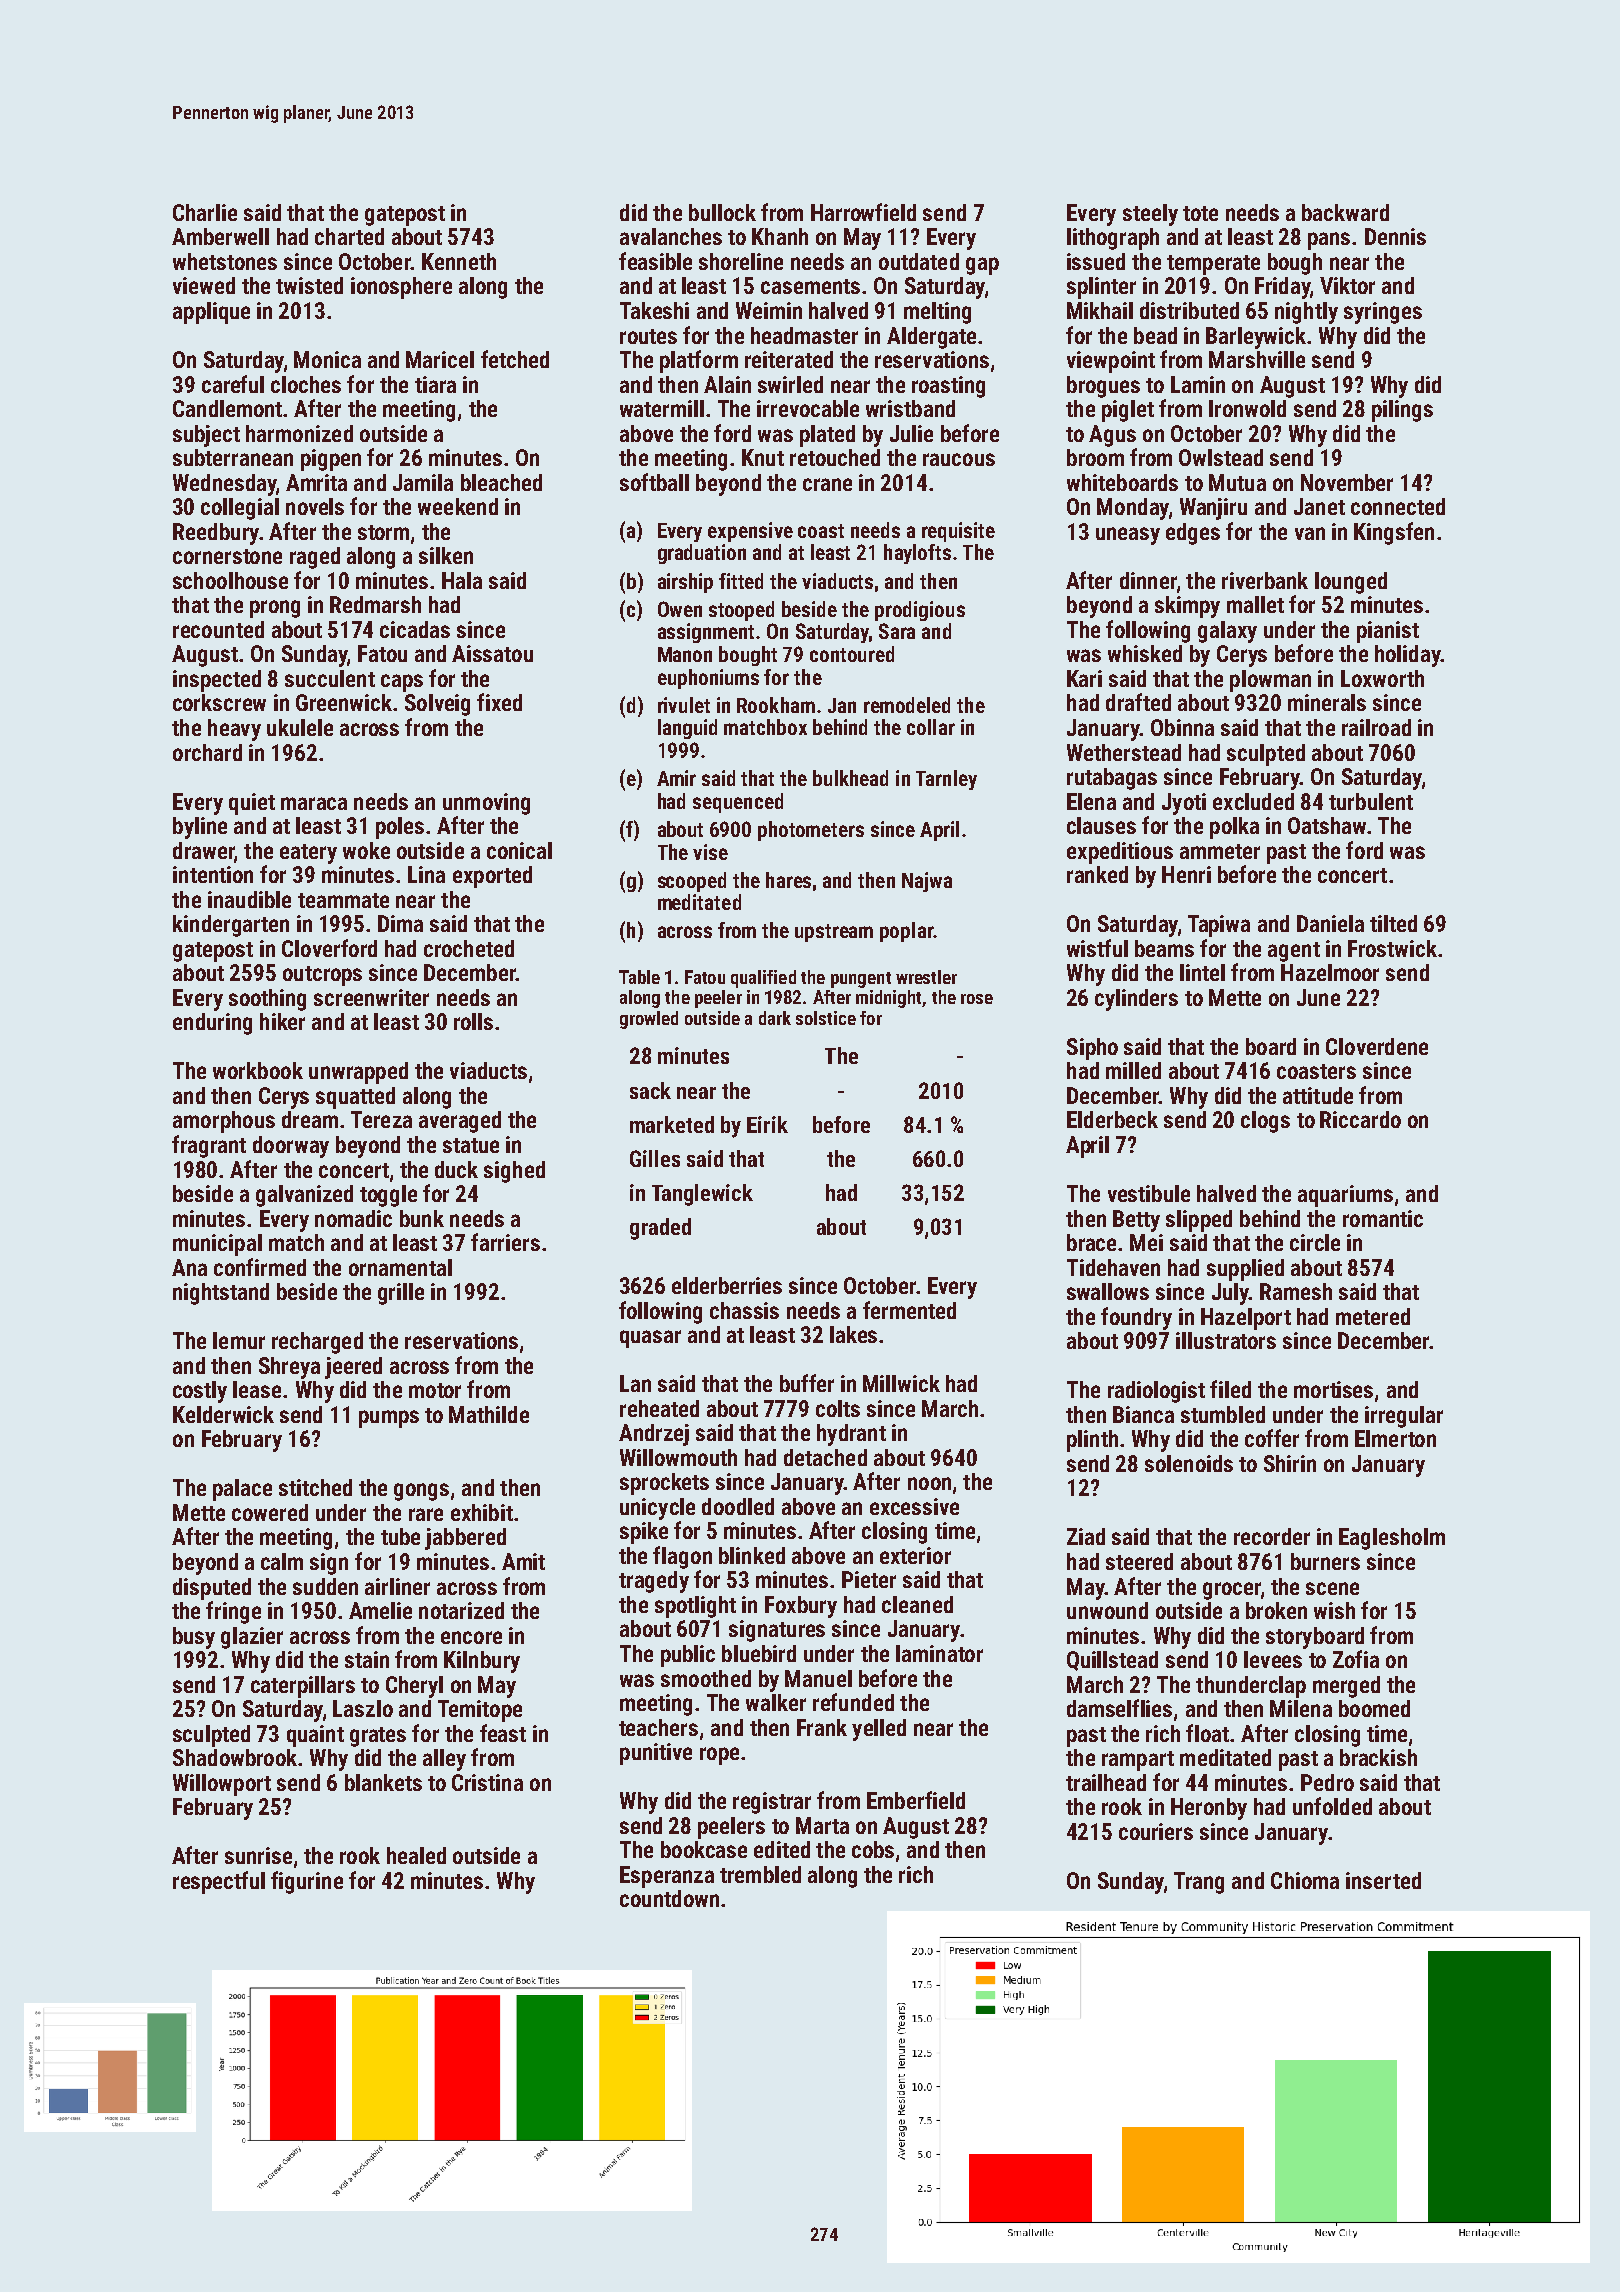 The height and width of the screenshot is (2292, 1620). Describe the element at coordinates (400, 923) in the screenshot. I see `Dima` at that location.
